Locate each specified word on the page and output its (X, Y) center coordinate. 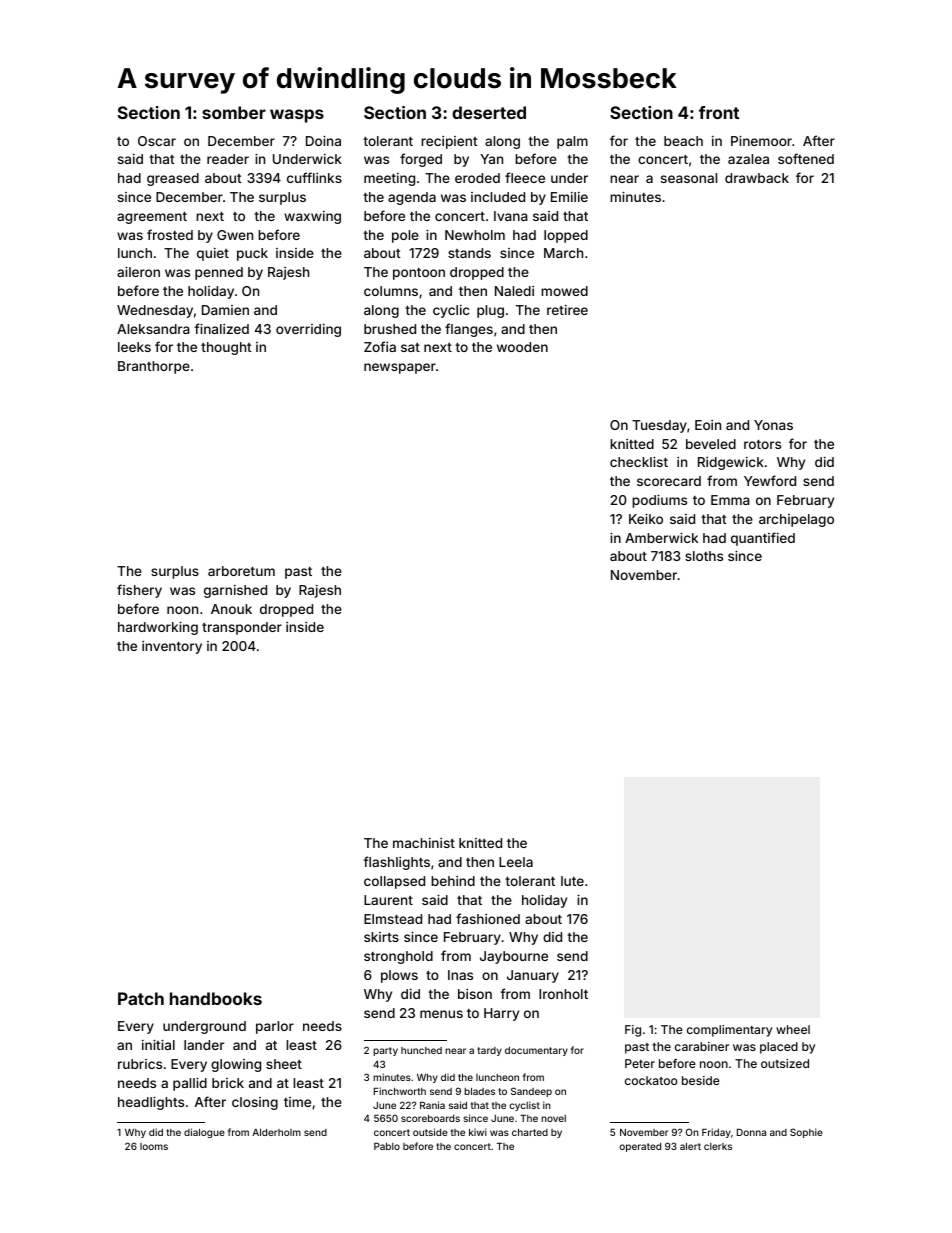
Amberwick (661, 537)
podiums (659, 501)
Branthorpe (154, 367)
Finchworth (400, 1091)
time (297, 1102)
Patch (141, 998)
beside (701, 1080)
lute (572, 881)
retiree (567, 310)
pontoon (419, 274)
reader (228, 159)
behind (453, 881)
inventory (172, 647)
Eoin (708, 425)
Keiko (646, 518)
